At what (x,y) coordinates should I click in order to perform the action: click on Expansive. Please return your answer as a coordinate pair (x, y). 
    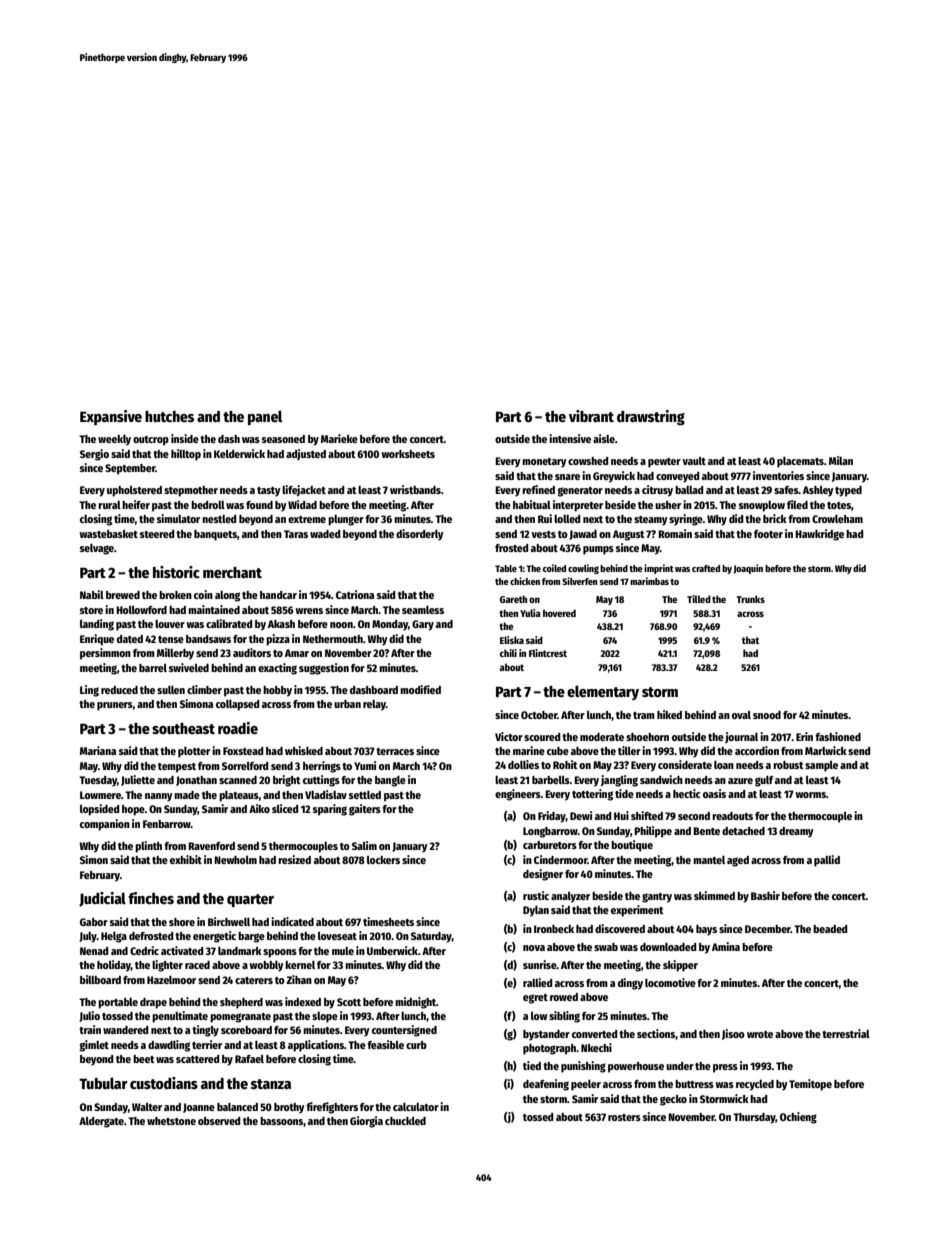
    Looking at the image, I should click on (111, 417).
